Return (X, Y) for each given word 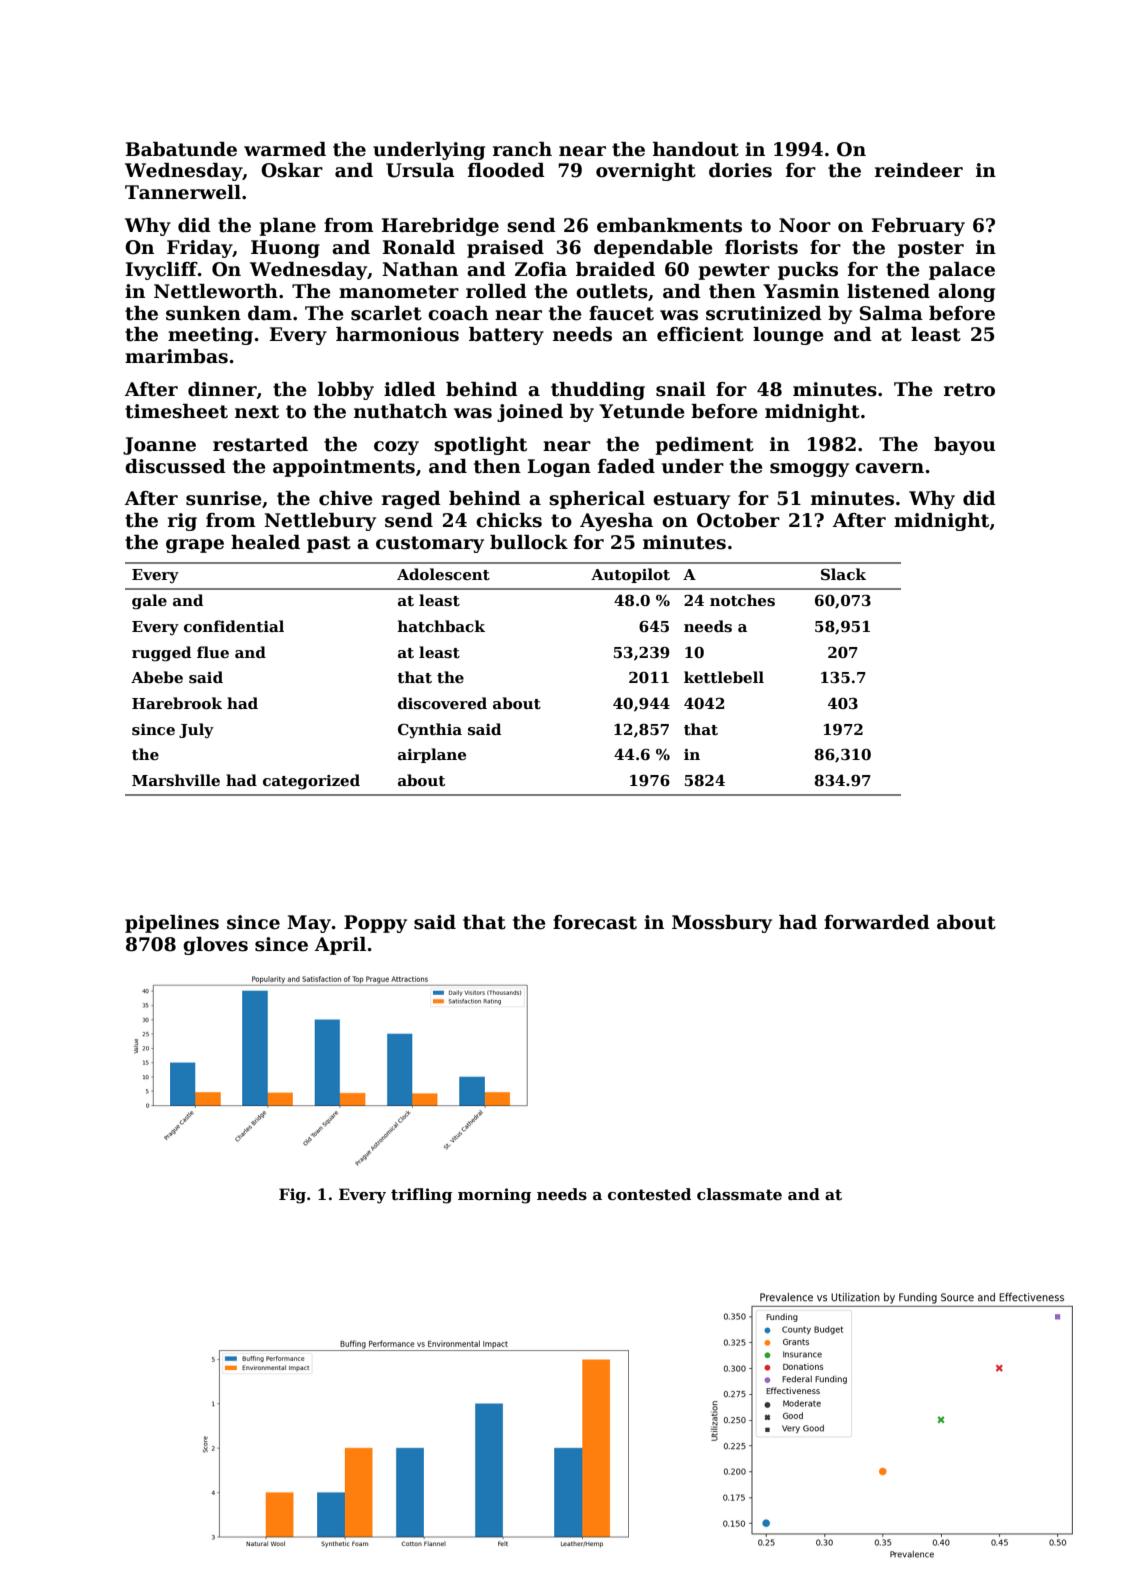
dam (270, 313)
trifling (421, 1196)
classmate (739, 1194)
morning (494, 1196)
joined (530, 413)
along (966, 293)
